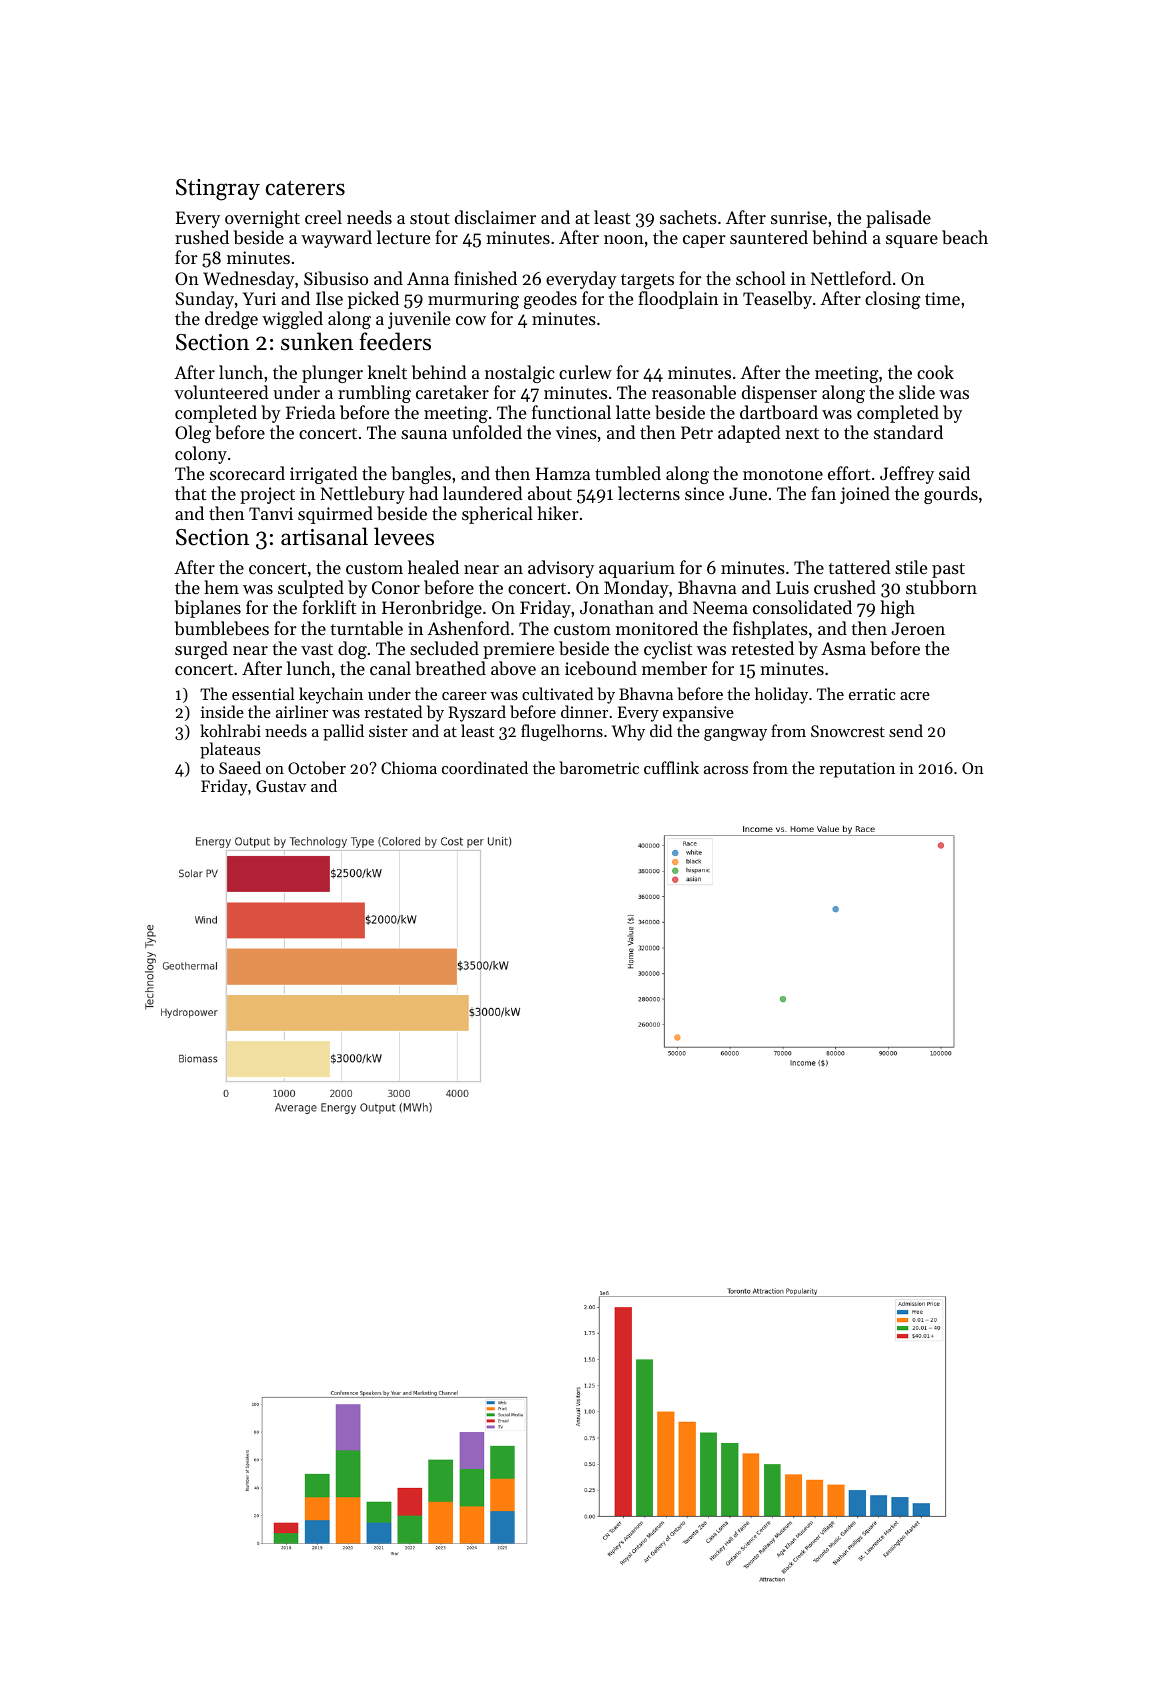 This page has width=1165, height=1687. I want to click on geodes, so click(550, 300).
